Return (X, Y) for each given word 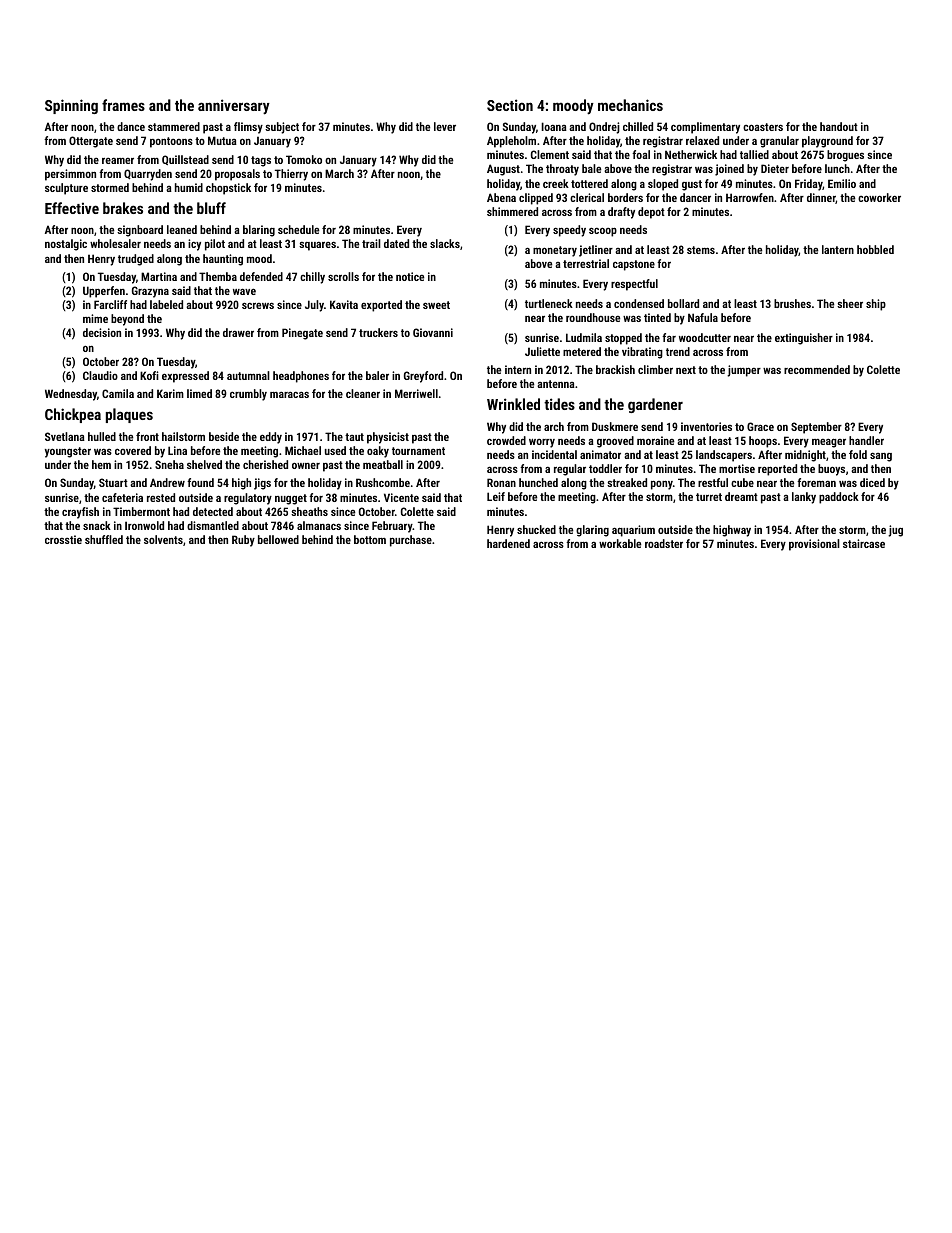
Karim (170, 393)
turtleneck (549, 303)
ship (876, 305)
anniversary (234, 107)
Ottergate (91, 142)
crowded (506, 440)
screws (258, 305)
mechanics (630, 105)
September (816, 428)
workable (620, 543)
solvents (163, 539)
